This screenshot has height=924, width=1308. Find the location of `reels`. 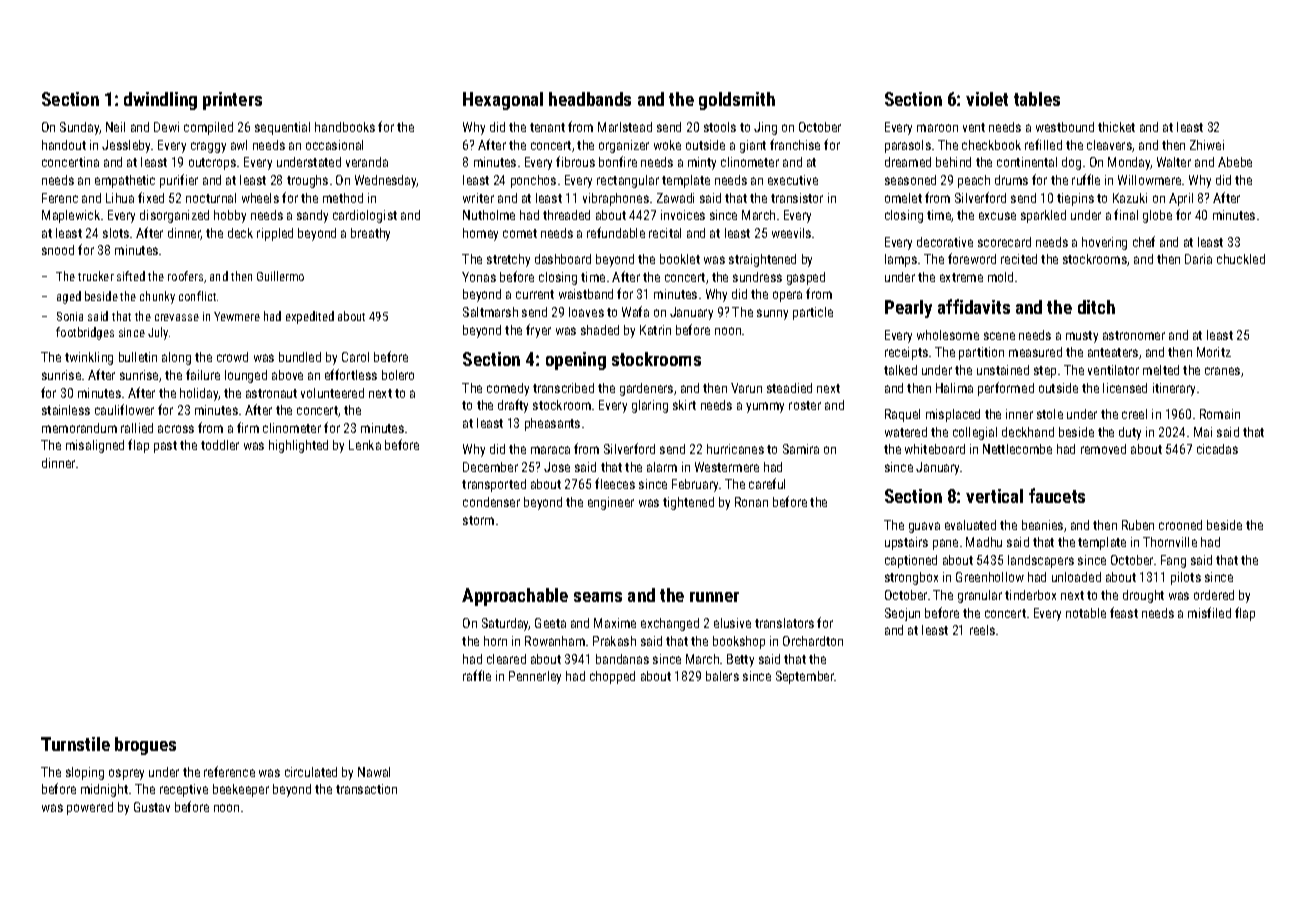

reels is located at coordinates (982, 630).
